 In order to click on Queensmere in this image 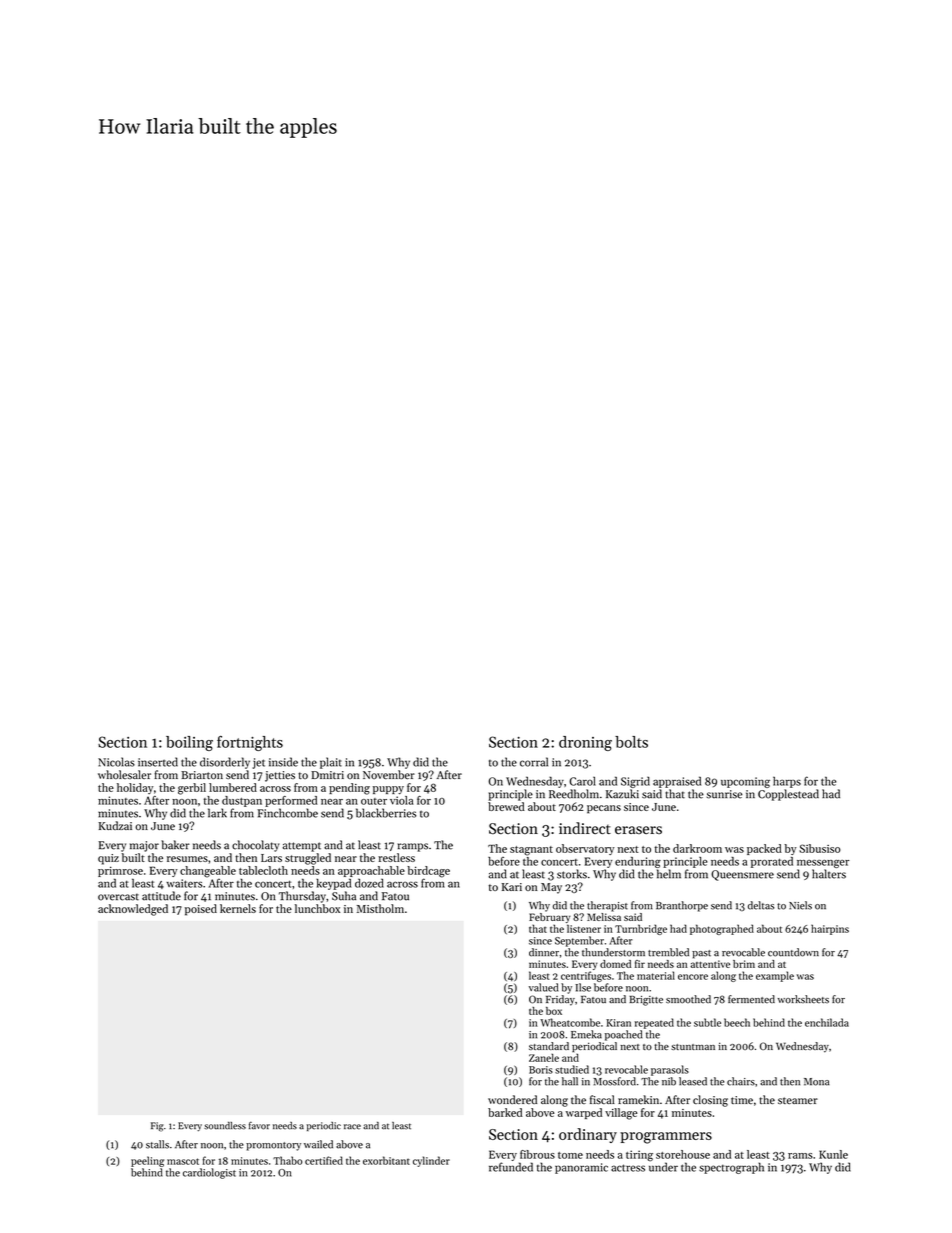, I will do `click(742, 875)`.
